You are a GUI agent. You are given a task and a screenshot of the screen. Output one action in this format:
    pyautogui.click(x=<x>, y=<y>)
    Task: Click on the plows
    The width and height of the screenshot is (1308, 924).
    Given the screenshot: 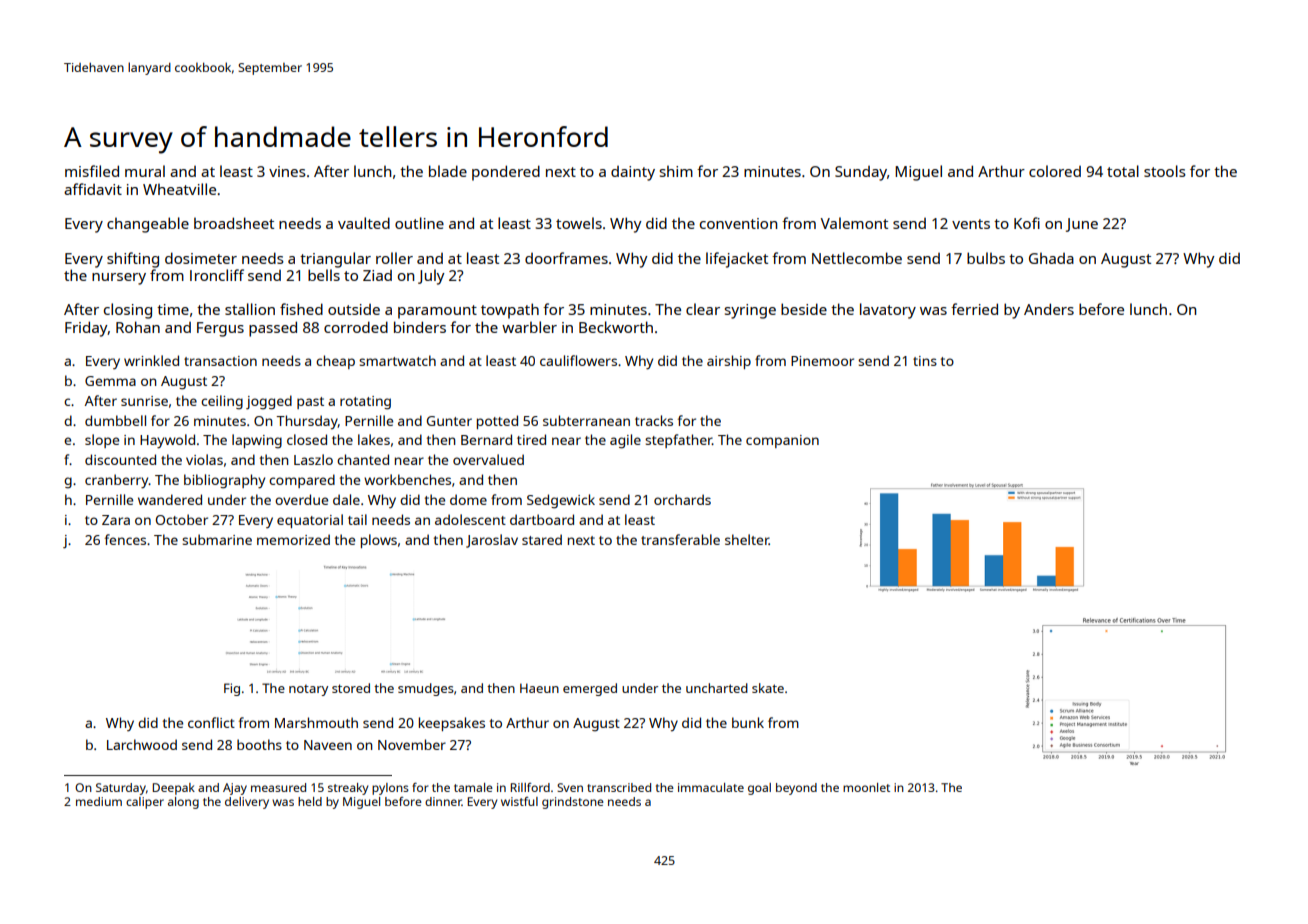 What is the action you would take?
    pyautogui.click(x=379, y=541)
